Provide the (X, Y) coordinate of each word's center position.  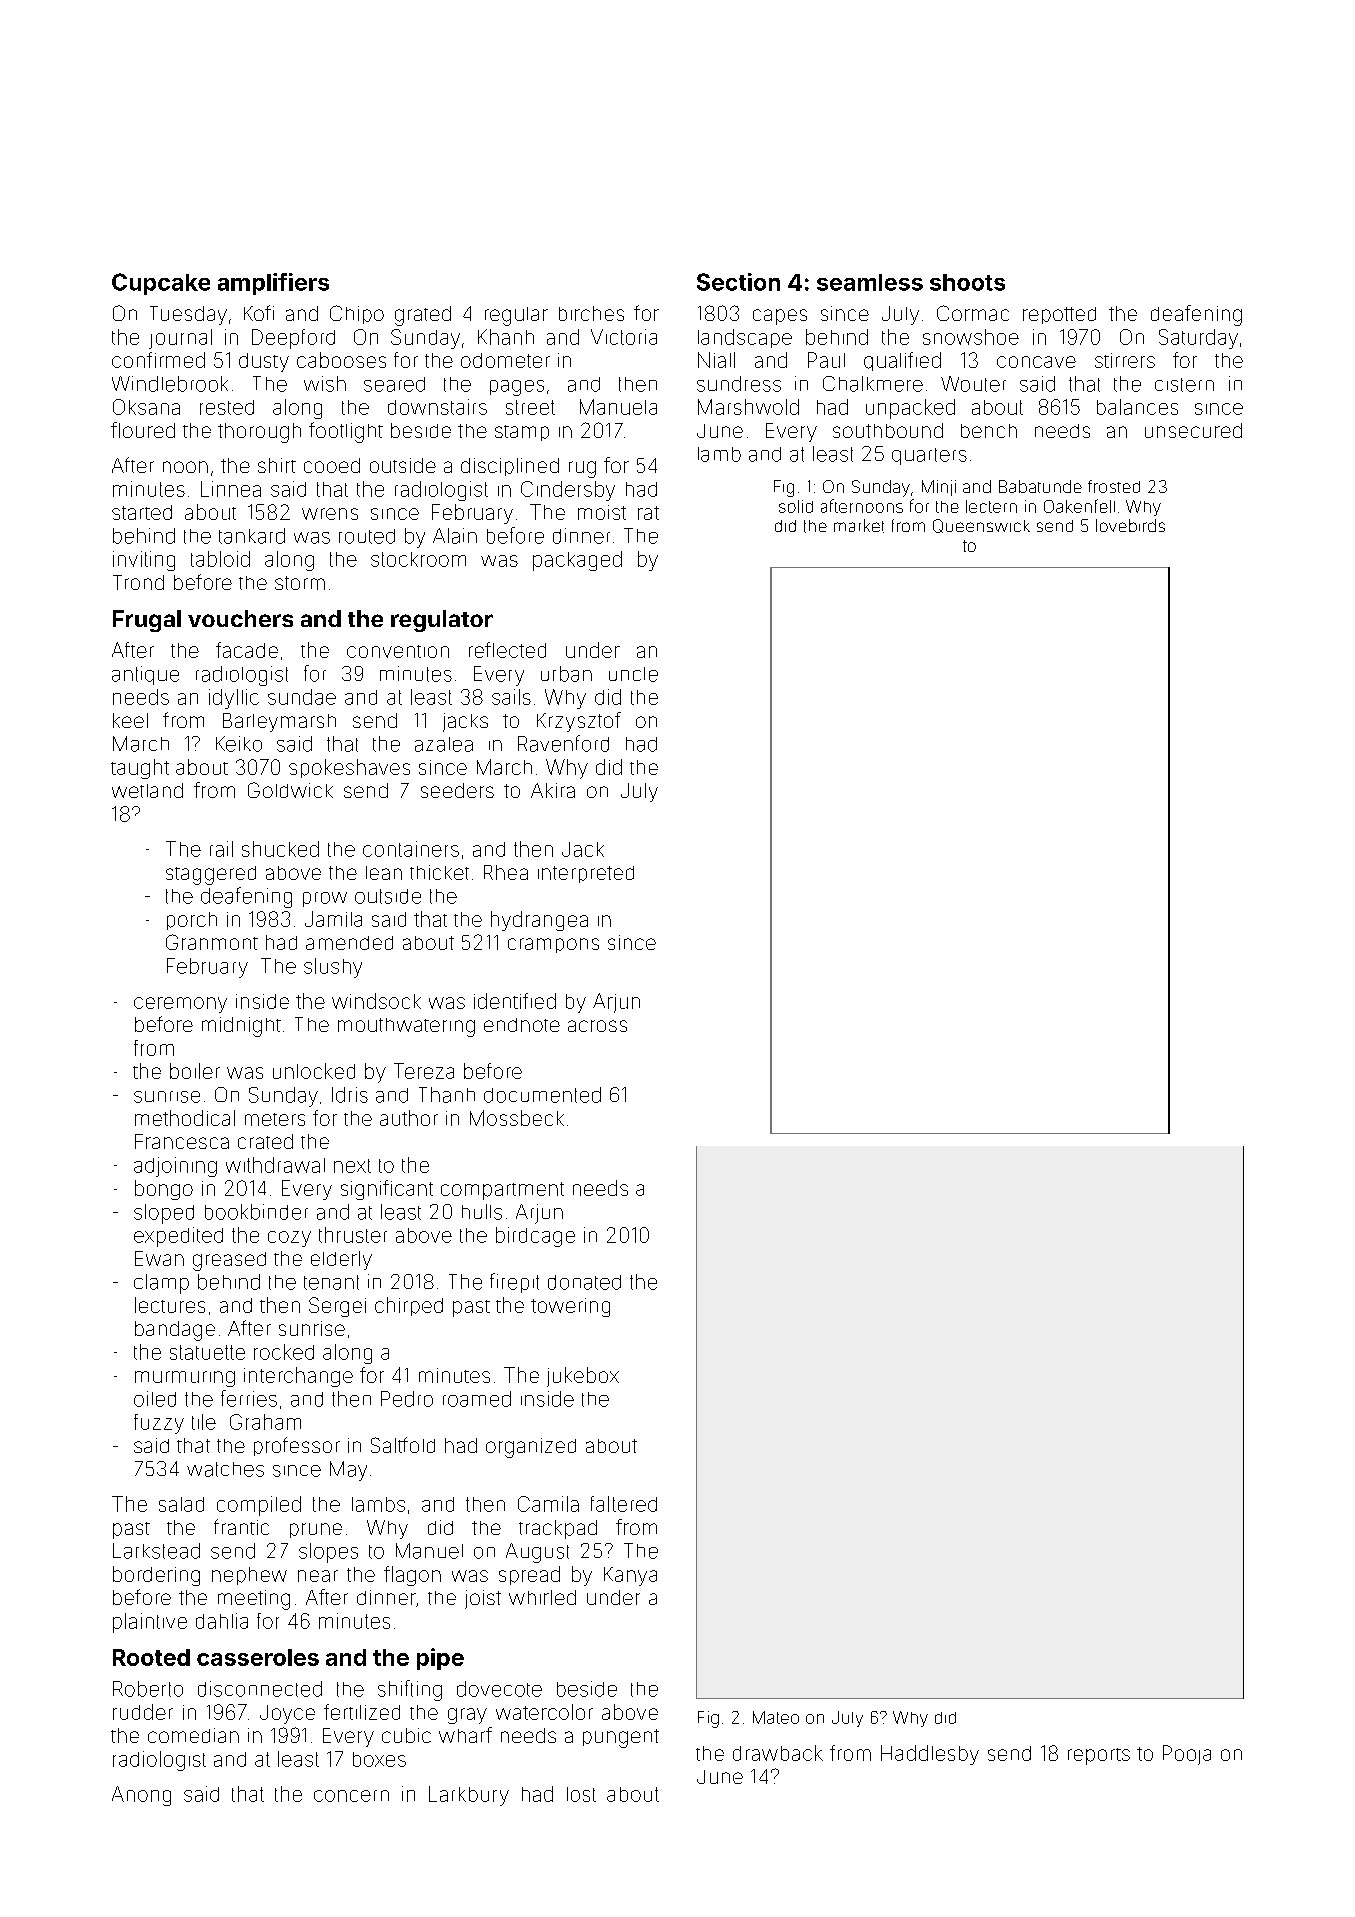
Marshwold (748, 407)
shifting (410, 1690)
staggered (211, 875)
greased (229, 1261)
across (597, 1026)
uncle (633, 674)
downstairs (437, 407)
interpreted (586, 874)
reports (1099, 1756)
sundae (302, 697)
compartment (502, 1191)
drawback (778, 1753)
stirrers (1125, 360)
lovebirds (1130, 525)
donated (584, 1282)
